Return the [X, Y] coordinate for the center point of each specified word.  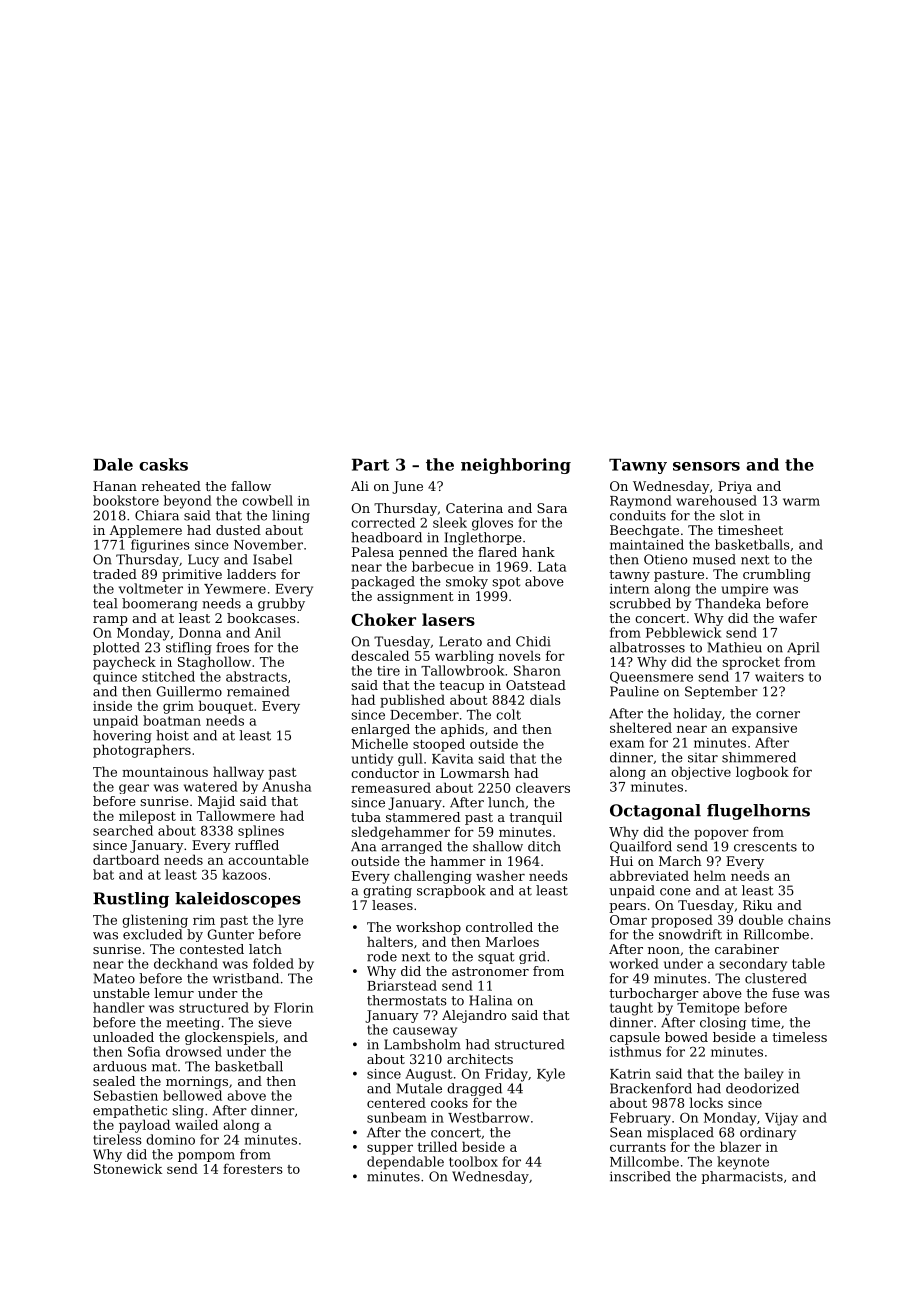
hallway [238, 773]
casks [163, 464]
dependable [405, 1163]
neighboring [516, 466]
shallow [498, 846]
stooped [439, 745]
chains [809, 919]
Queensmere [651, 677]
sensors [706, 466]
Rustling [131, 900]
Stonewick [128, 1168]
